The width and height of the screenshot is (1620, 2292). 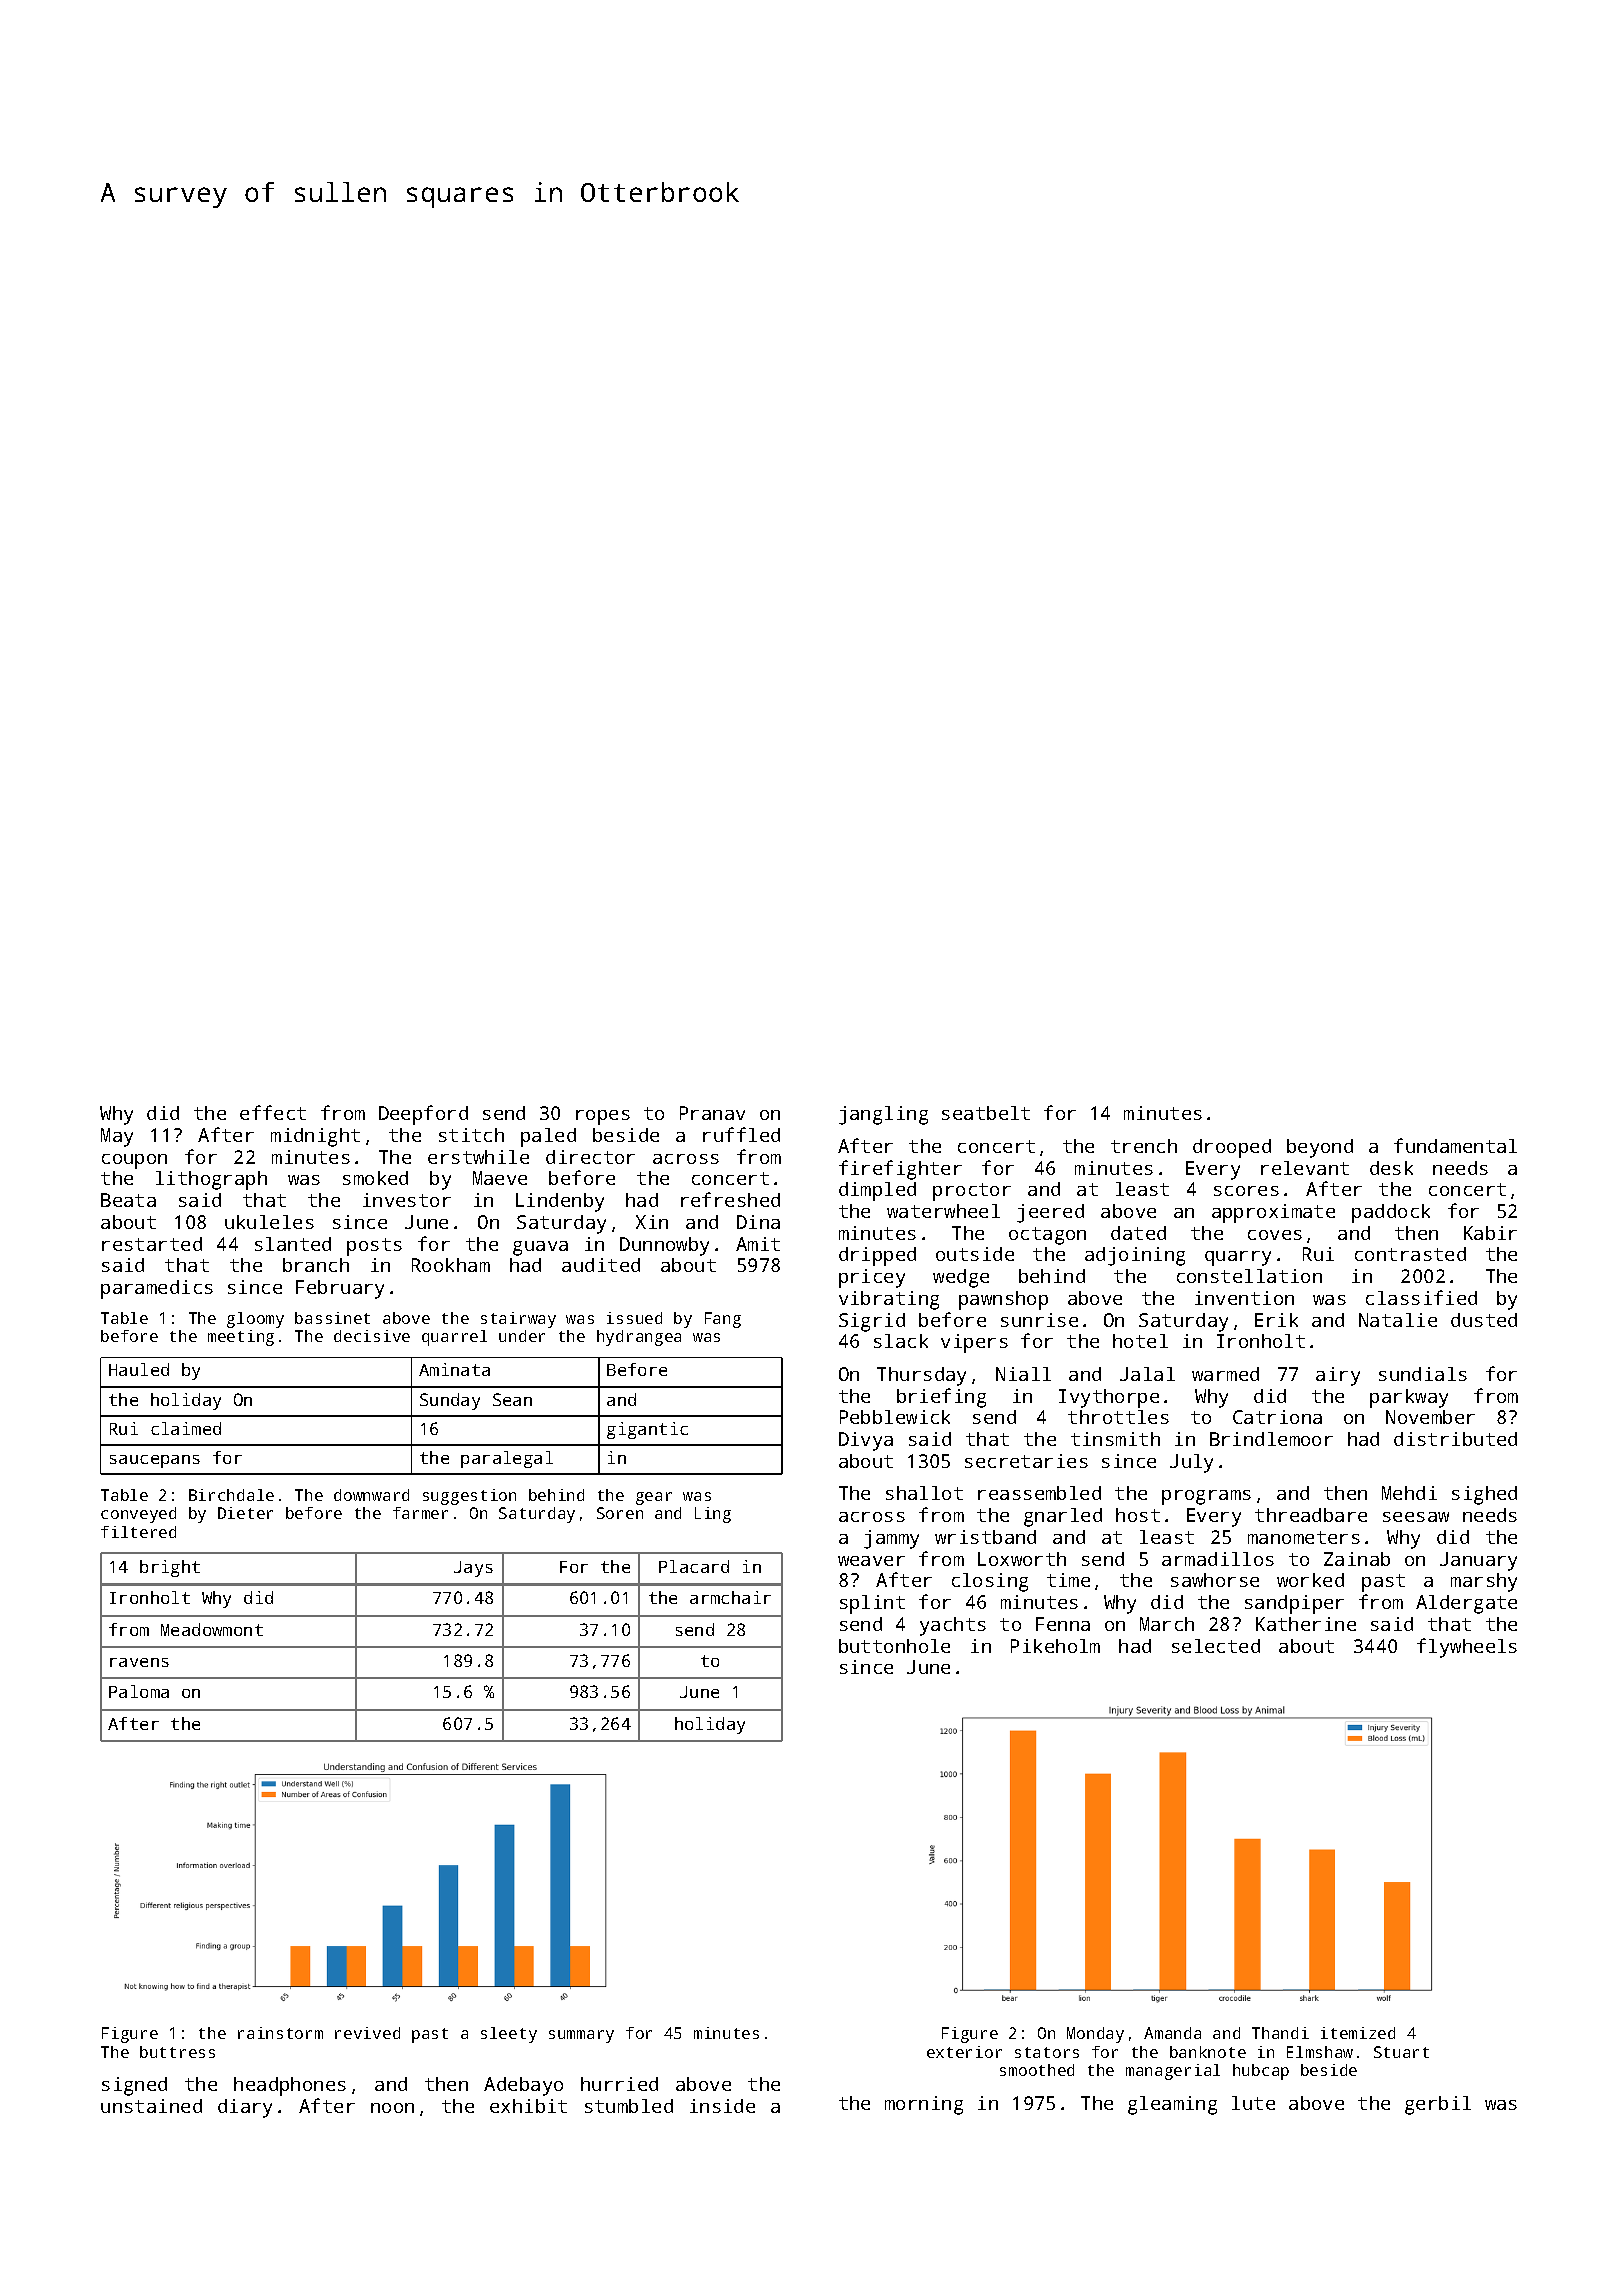 What do you see at coordinates (1261, 2072) in the screenshot?
I see `hubcap` at bounding box center [1261, 2072].
